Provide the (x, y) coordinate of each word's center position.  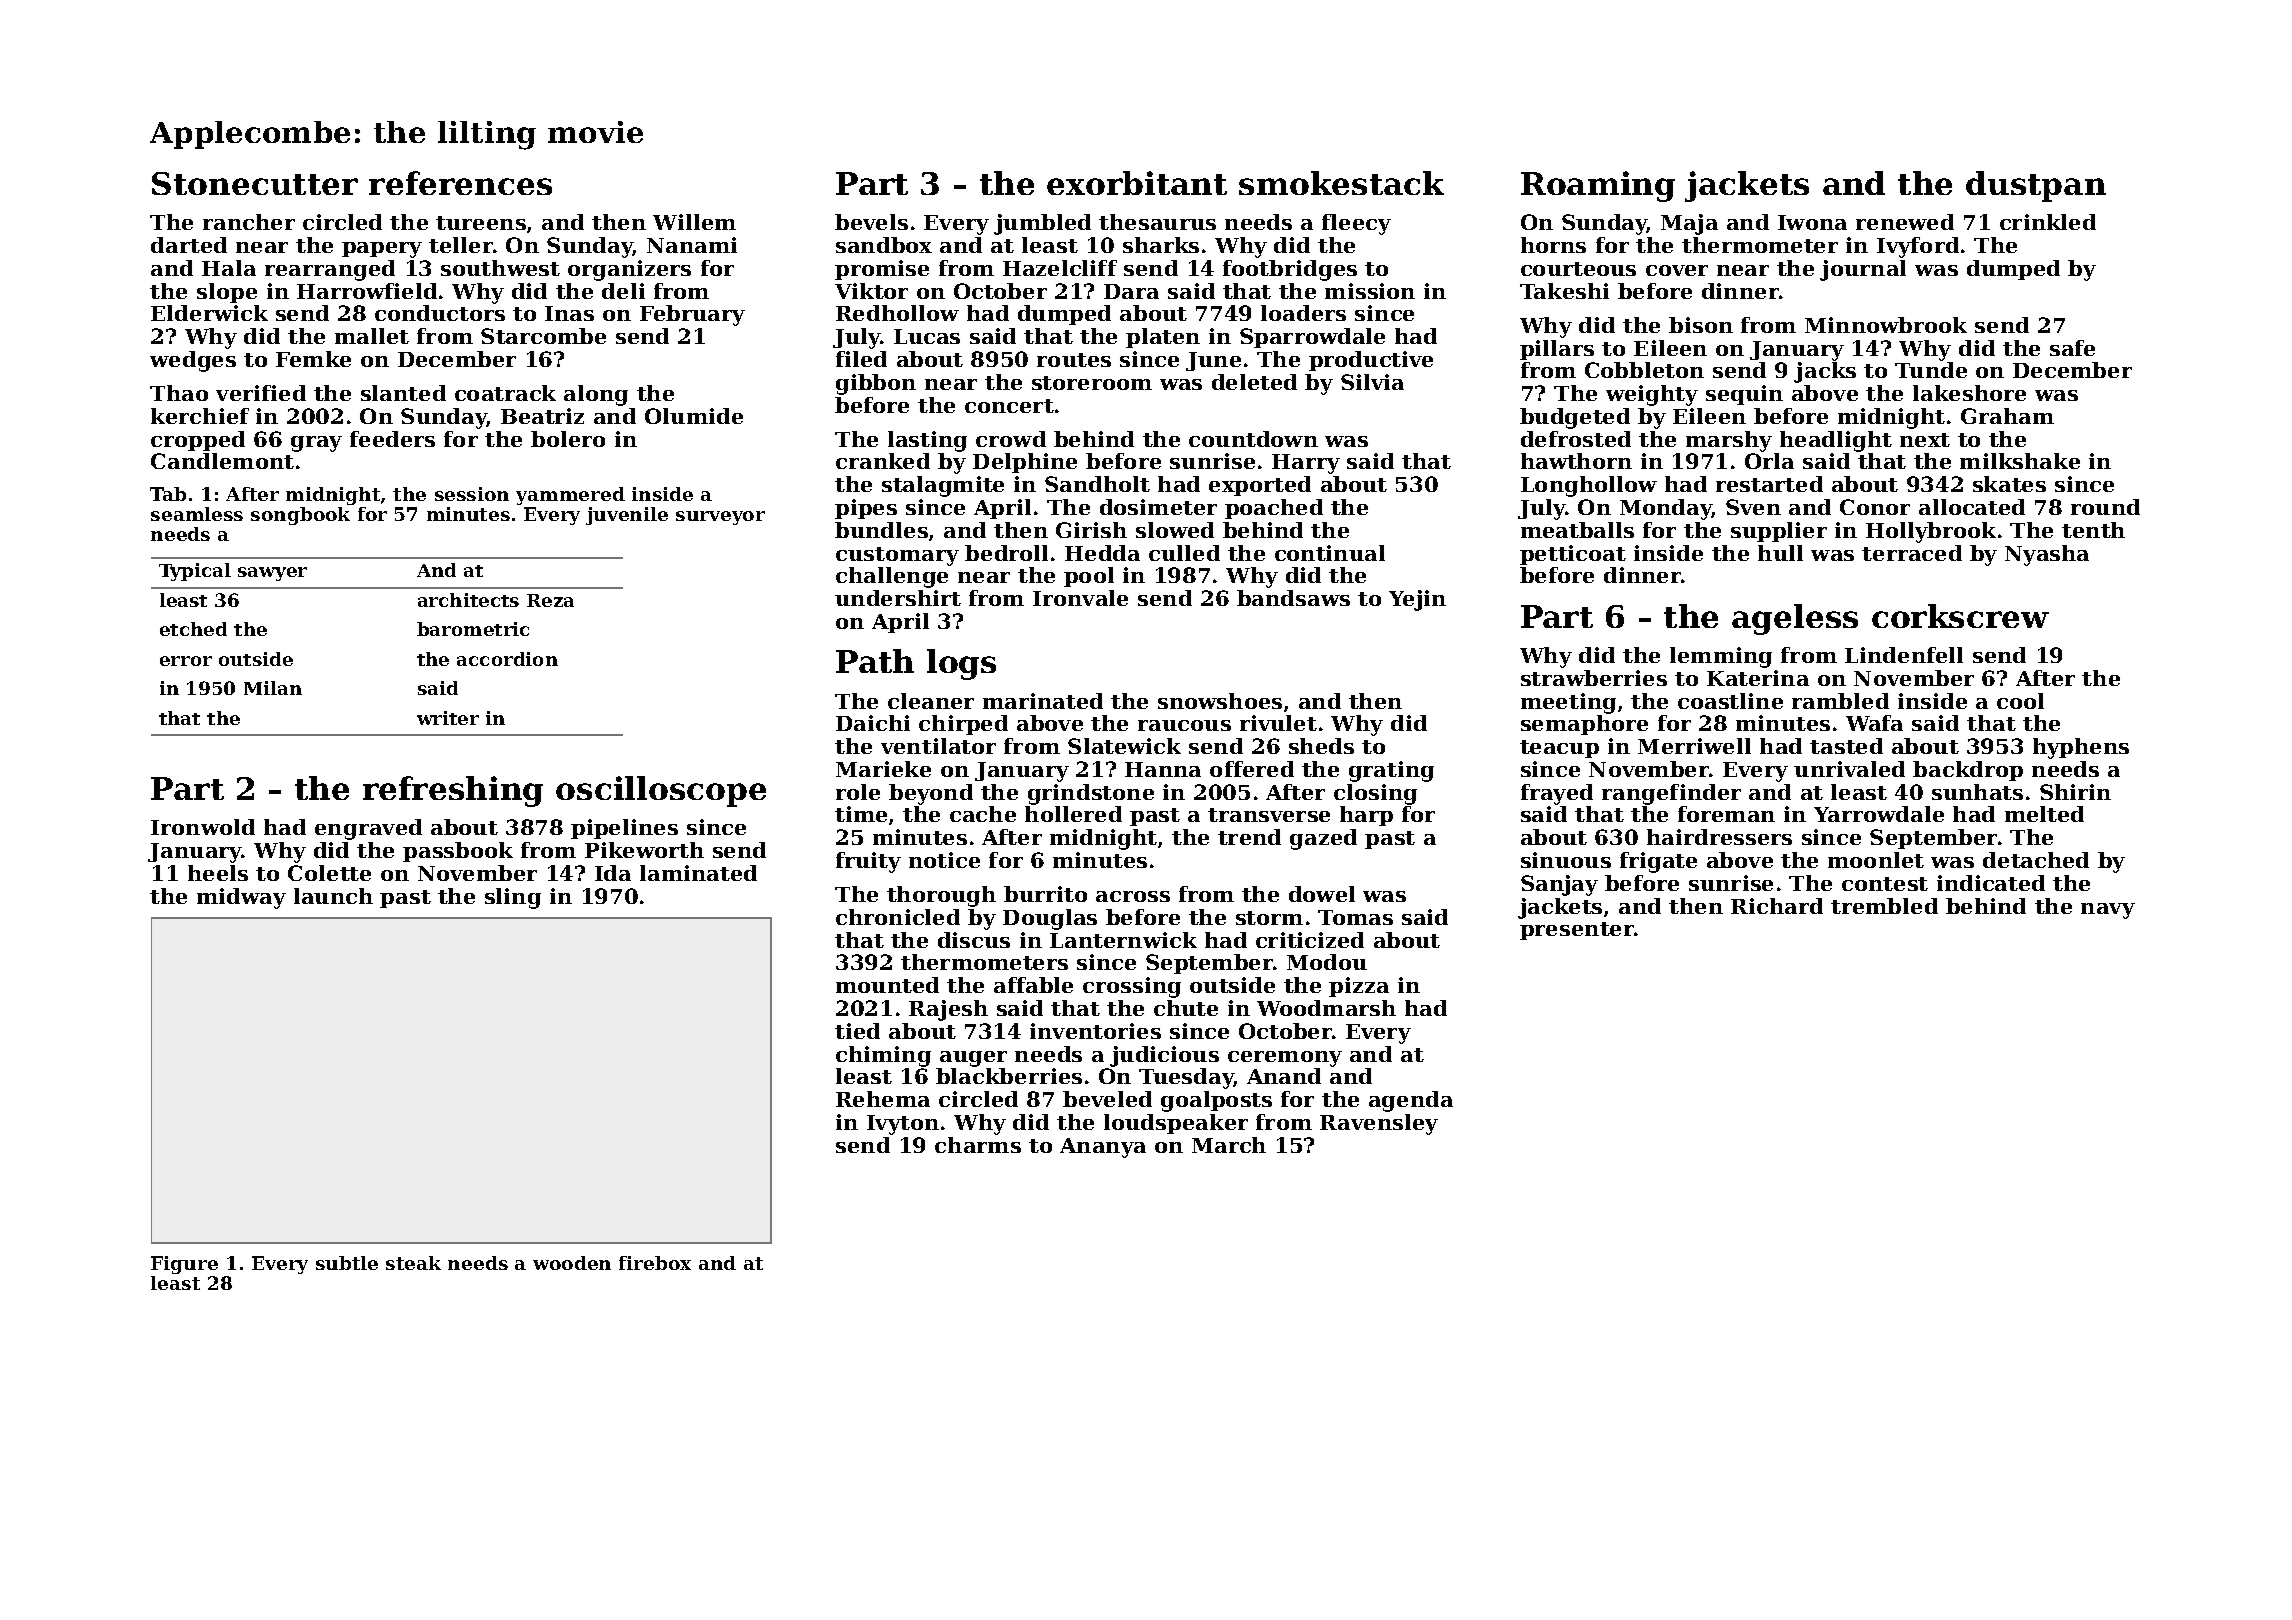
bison (1701, 325)
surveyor (720, 518)
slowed (1175, 530)
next (1925, 440)
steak (413, 1263)
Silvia (1372, 382)
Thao (179, 393)
